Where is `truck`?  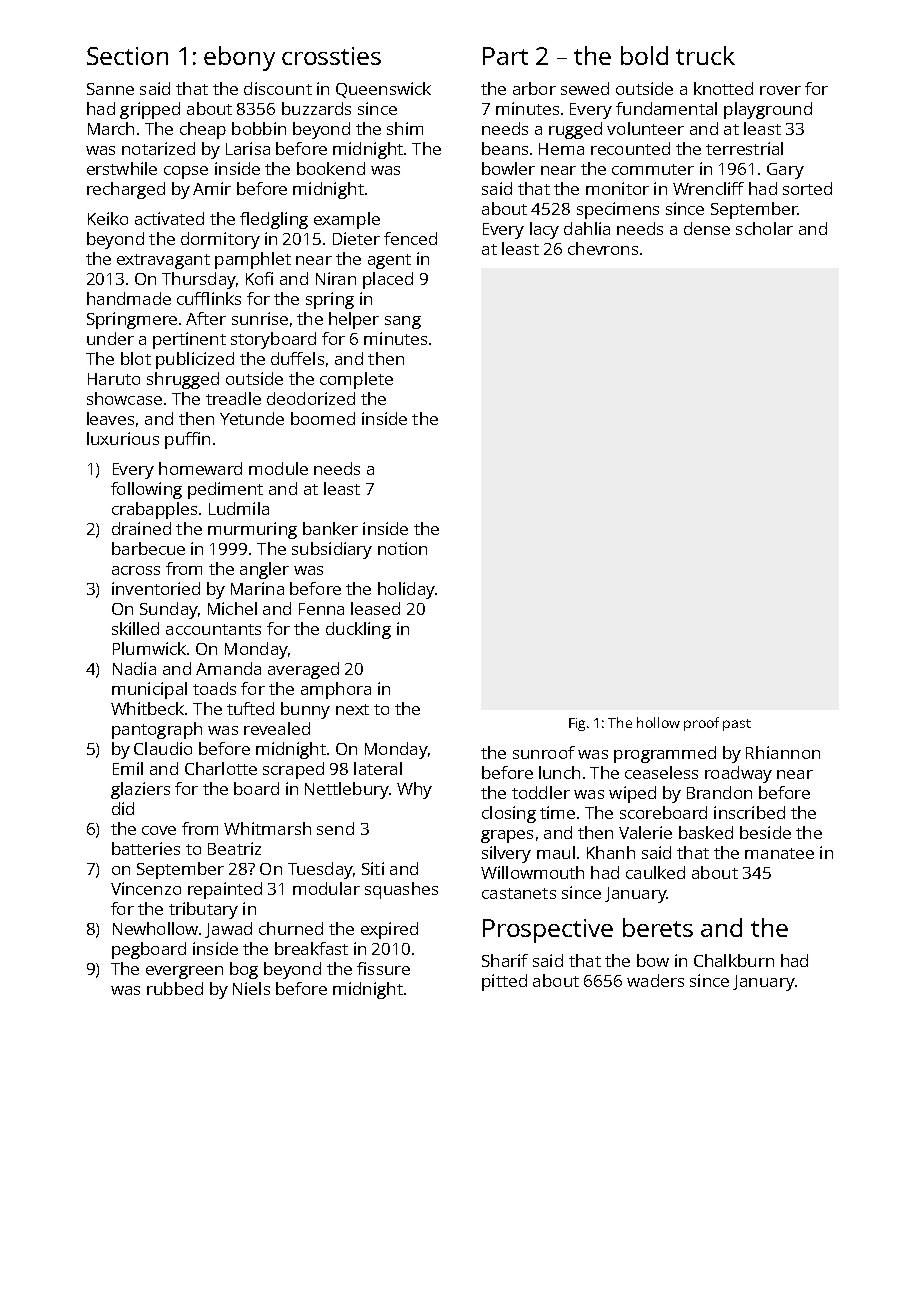 truck is located at coordinates (705, 55).
